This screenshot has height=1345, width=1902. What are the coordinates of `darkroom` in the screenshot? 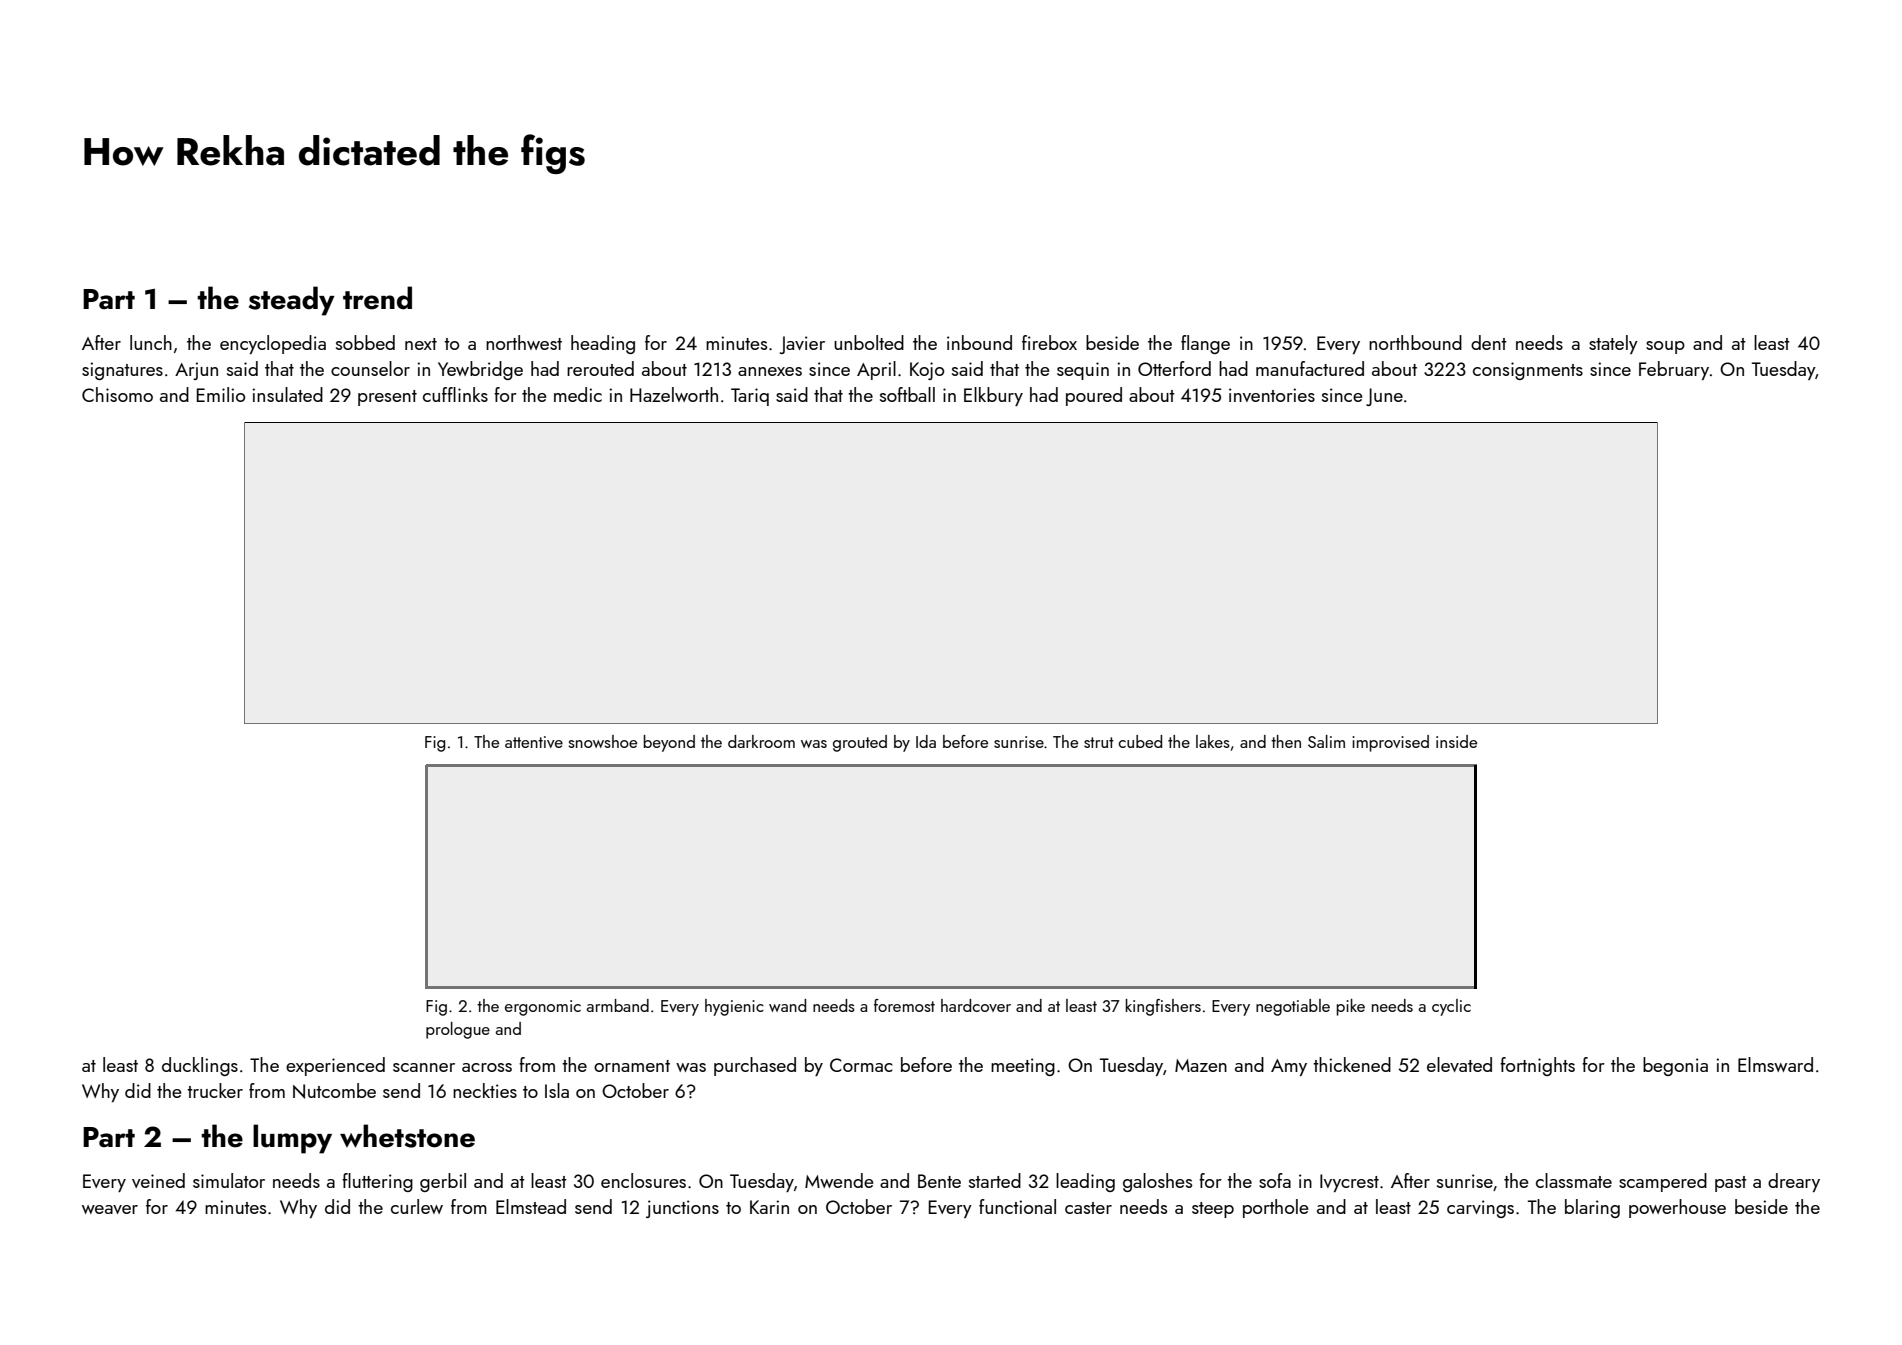 It's located at (761, 741).
